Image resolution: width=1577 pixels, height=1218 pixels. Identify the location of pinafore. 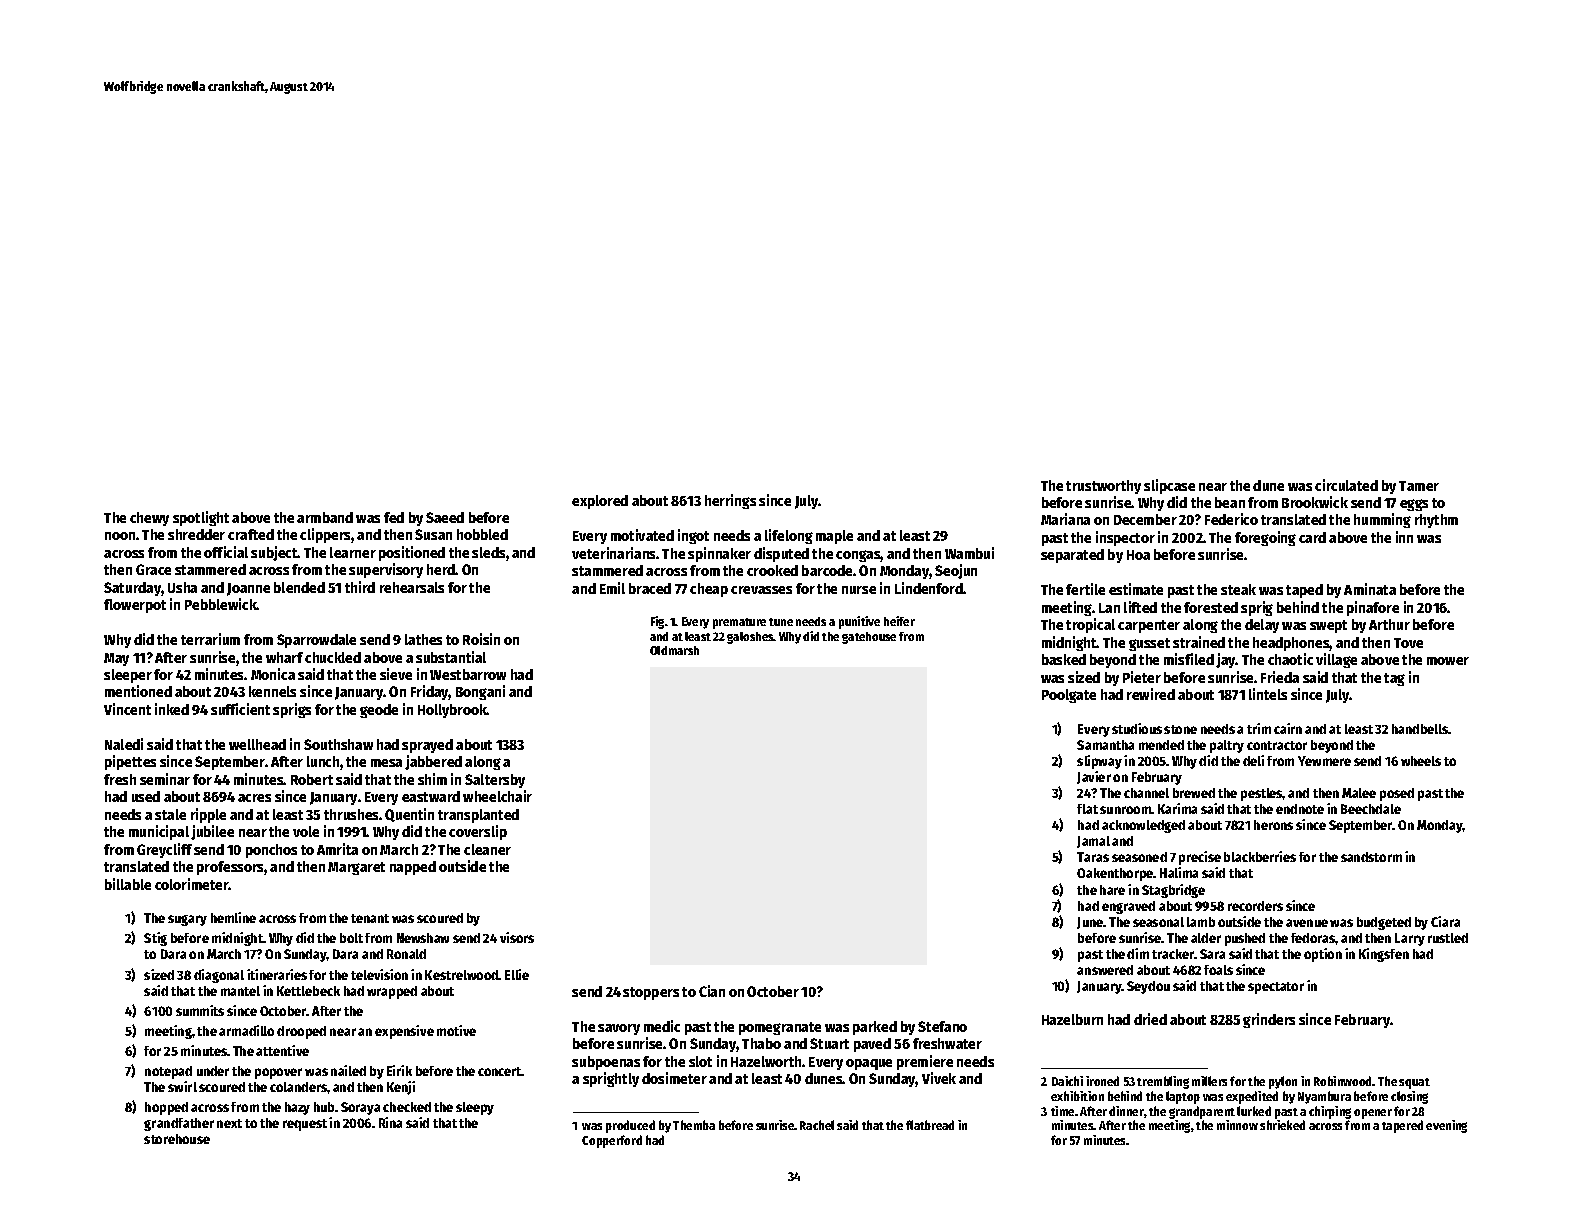
(1373, 608).
